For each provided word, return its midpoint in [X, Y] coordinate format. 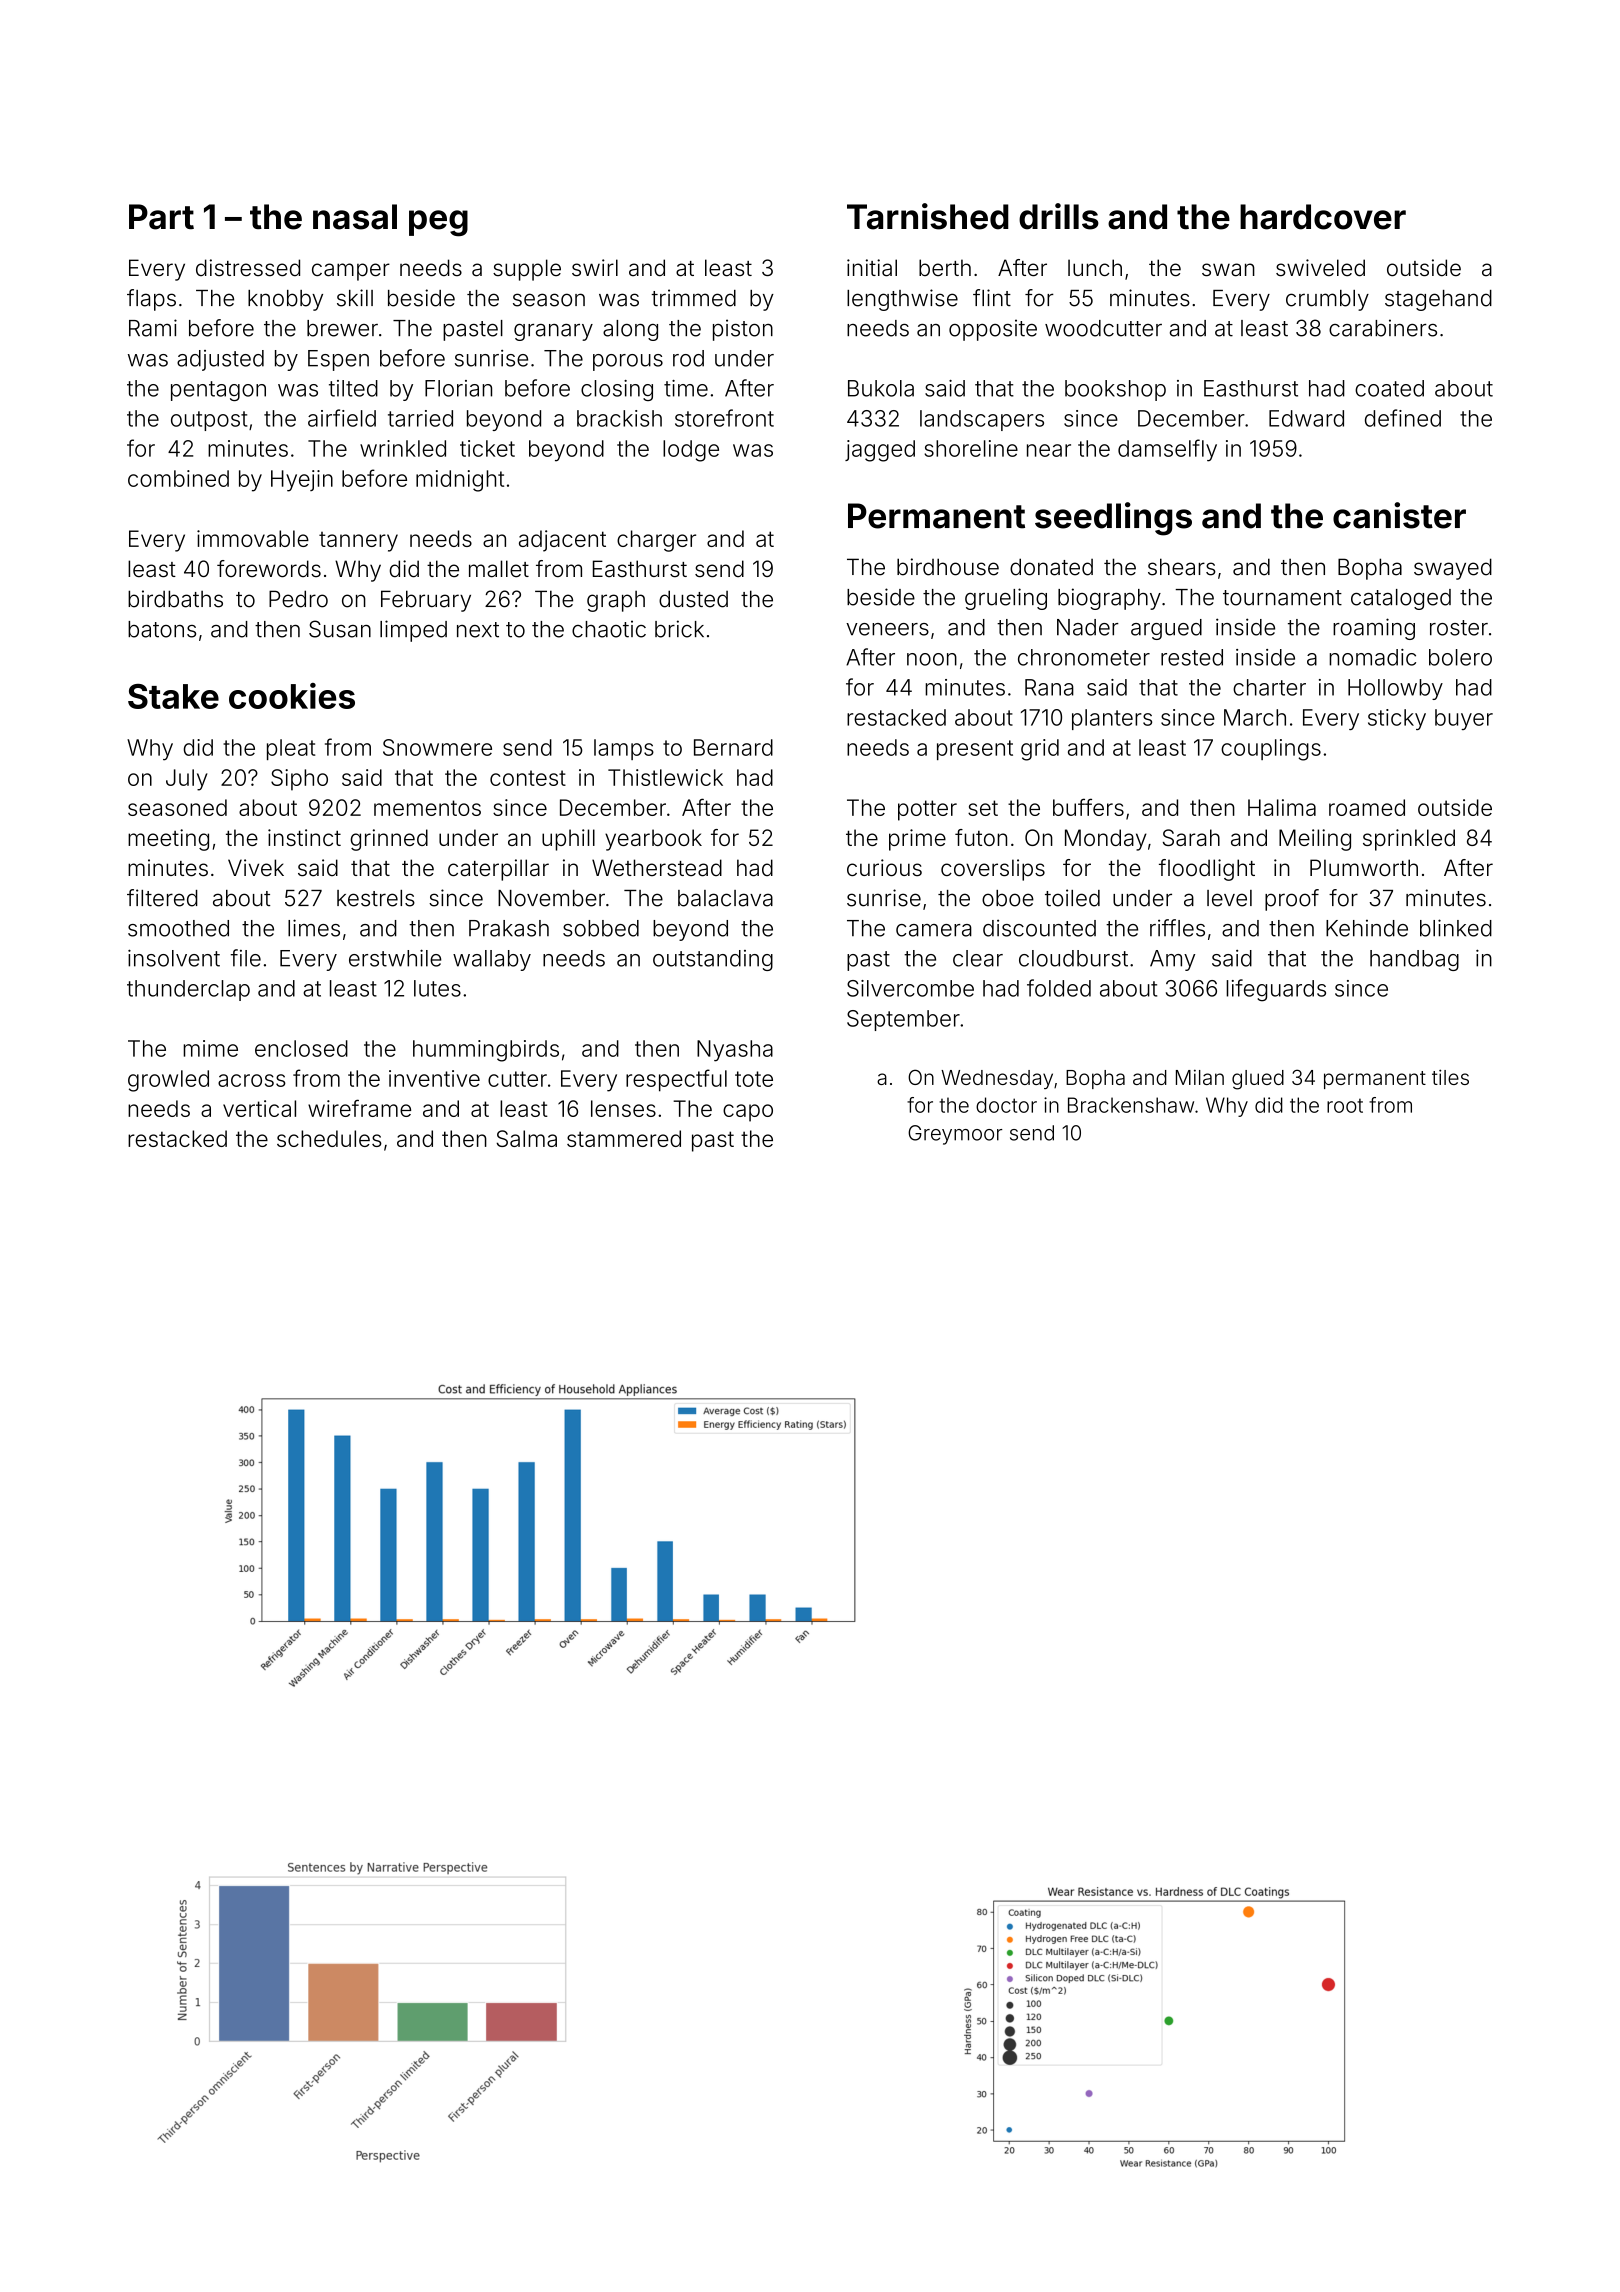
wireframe [359, 1108]
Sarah [1191, 837]
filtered [162, 898]
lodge [691, 451]
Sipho [299, 780]
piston [743, 330]
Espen [338, 360]
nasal [355, 217]
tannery [358, 542]
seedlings [1113, 519]
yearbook [653, 840]
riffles [1177, 928]
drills [1059, 216]
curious [884, 868]
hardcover [1323, 217]
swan [1228, 270]
